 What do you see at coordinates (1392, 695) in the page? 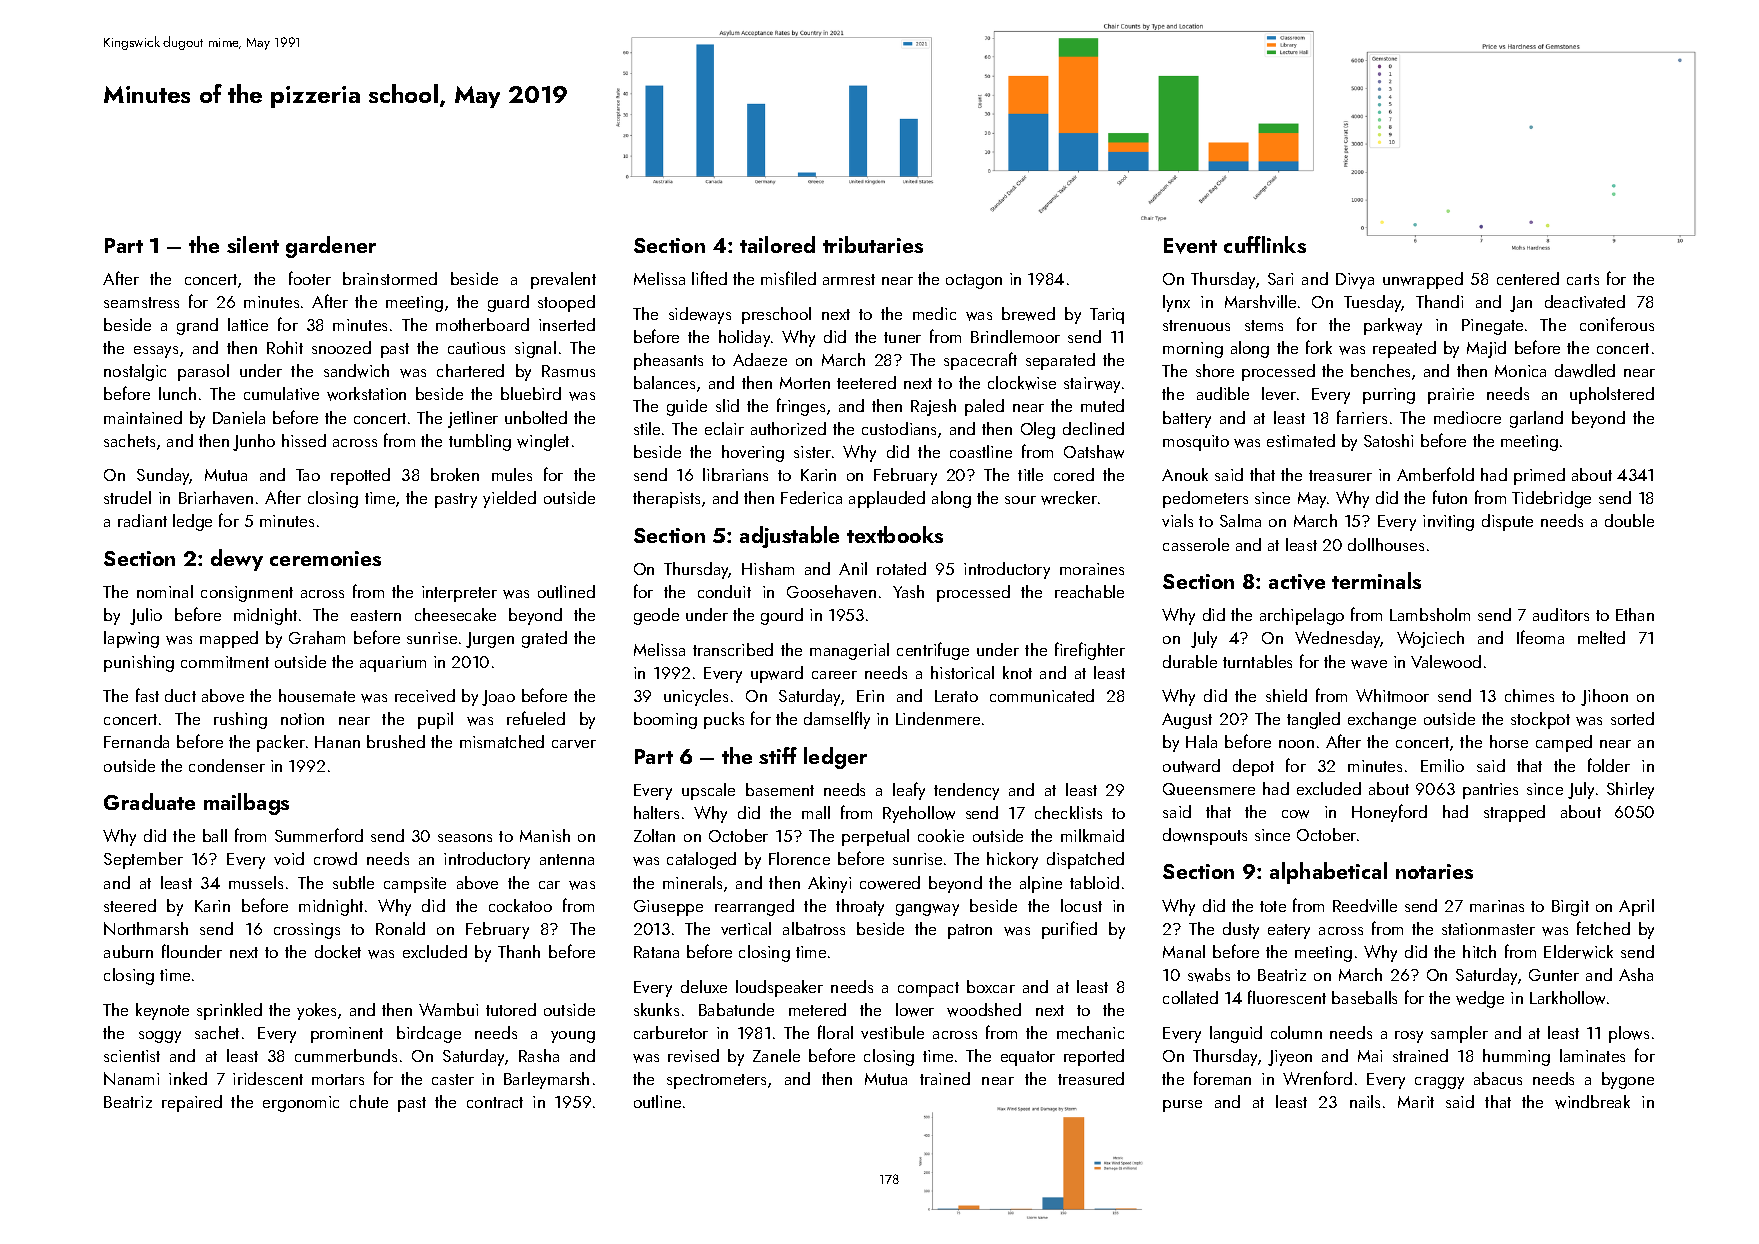
I see `Whitmoor` at bounding box center [1392, 695].
